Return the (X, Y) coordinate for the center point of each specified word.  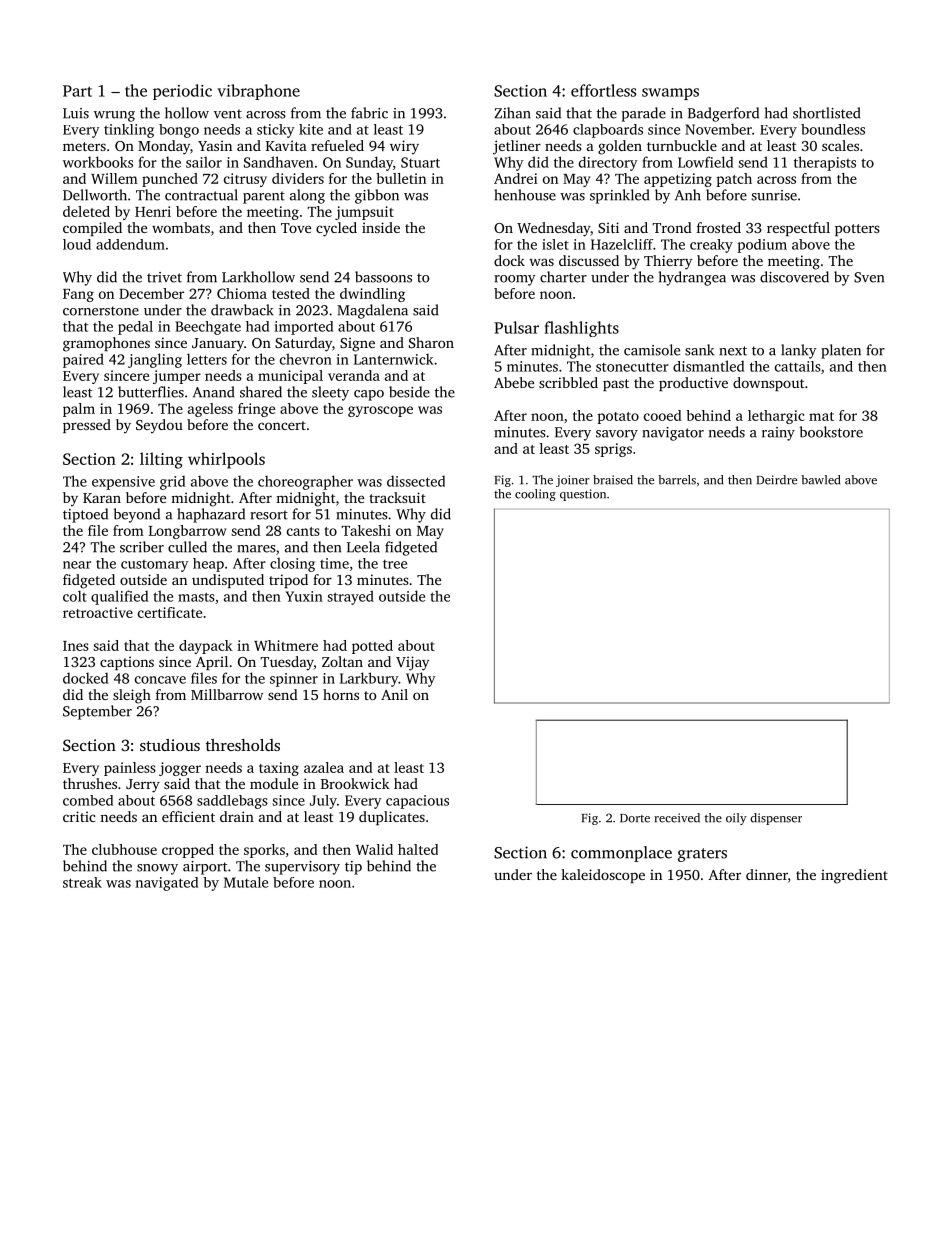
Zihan (512, 113)
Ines (76, 646)
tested (291, 293)
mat (821, 416)
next (733, 351)
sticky (276, 131)
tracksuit (397, 497)
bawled (820, 480)
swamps (670, 94)
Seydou (159, 426)
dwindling (372, 295)
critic (79, 816)
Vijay (412, 663)
